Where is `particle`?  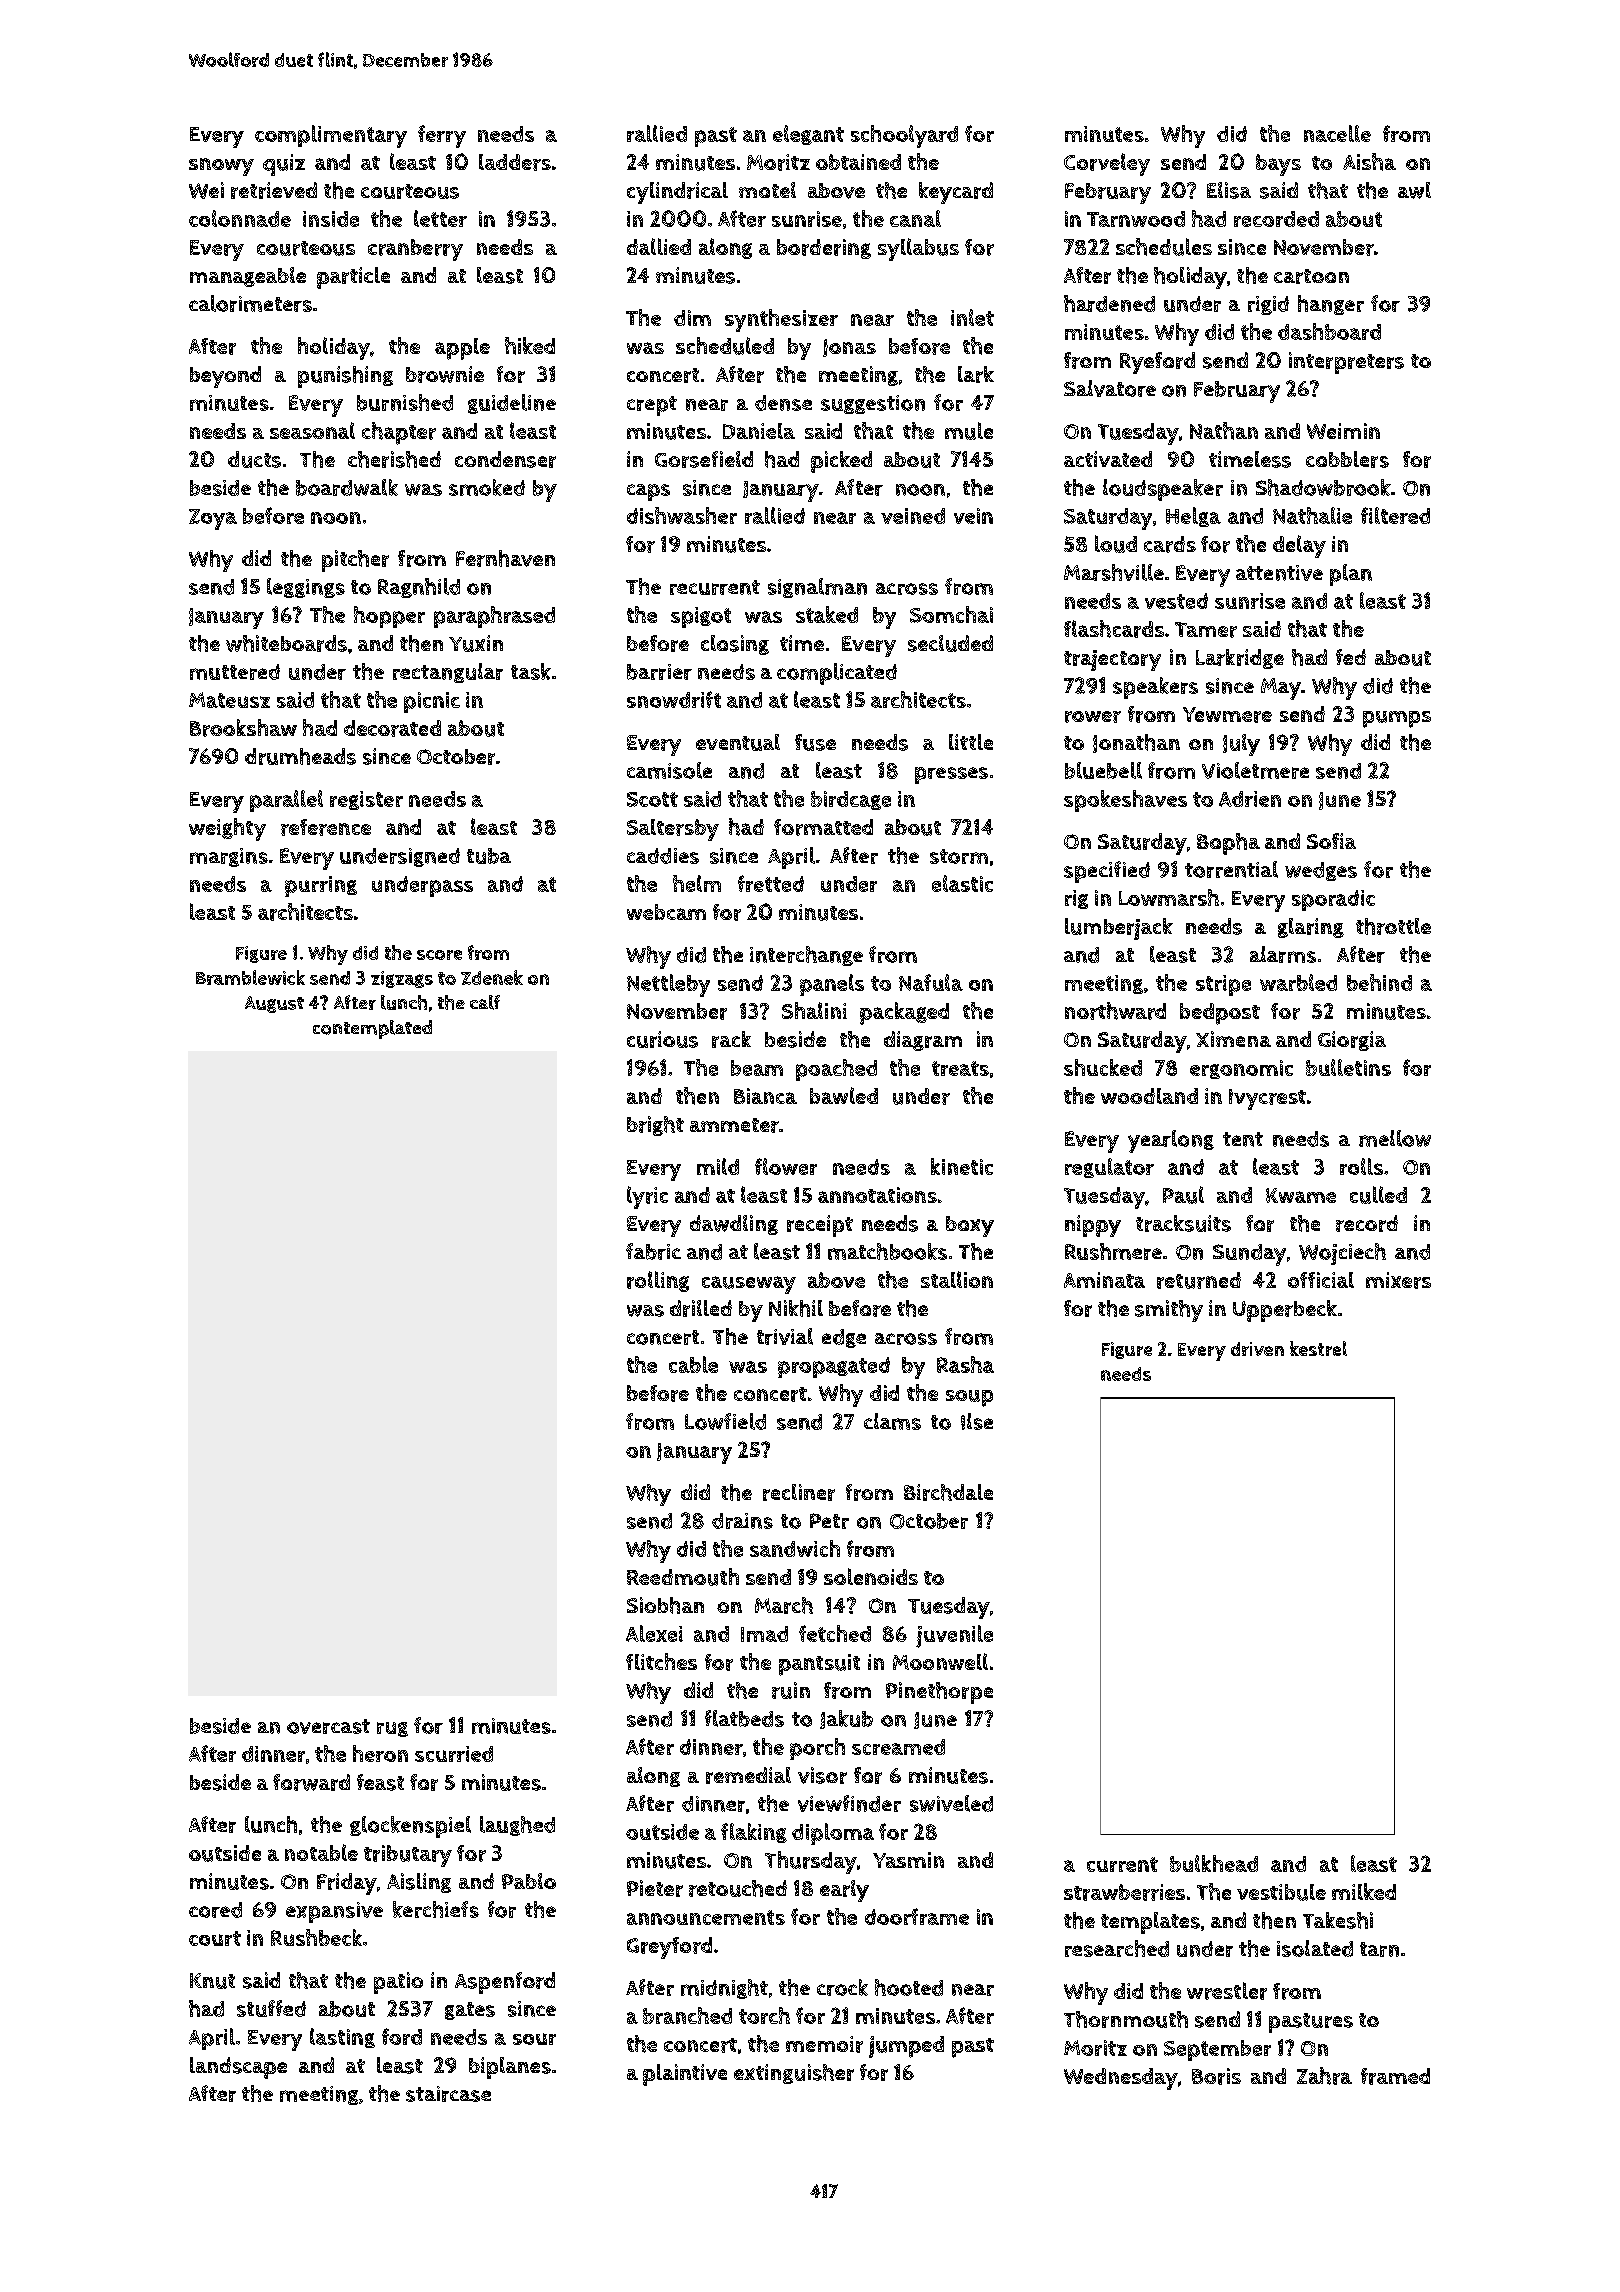 particle is located at coordinates (353, 278).
